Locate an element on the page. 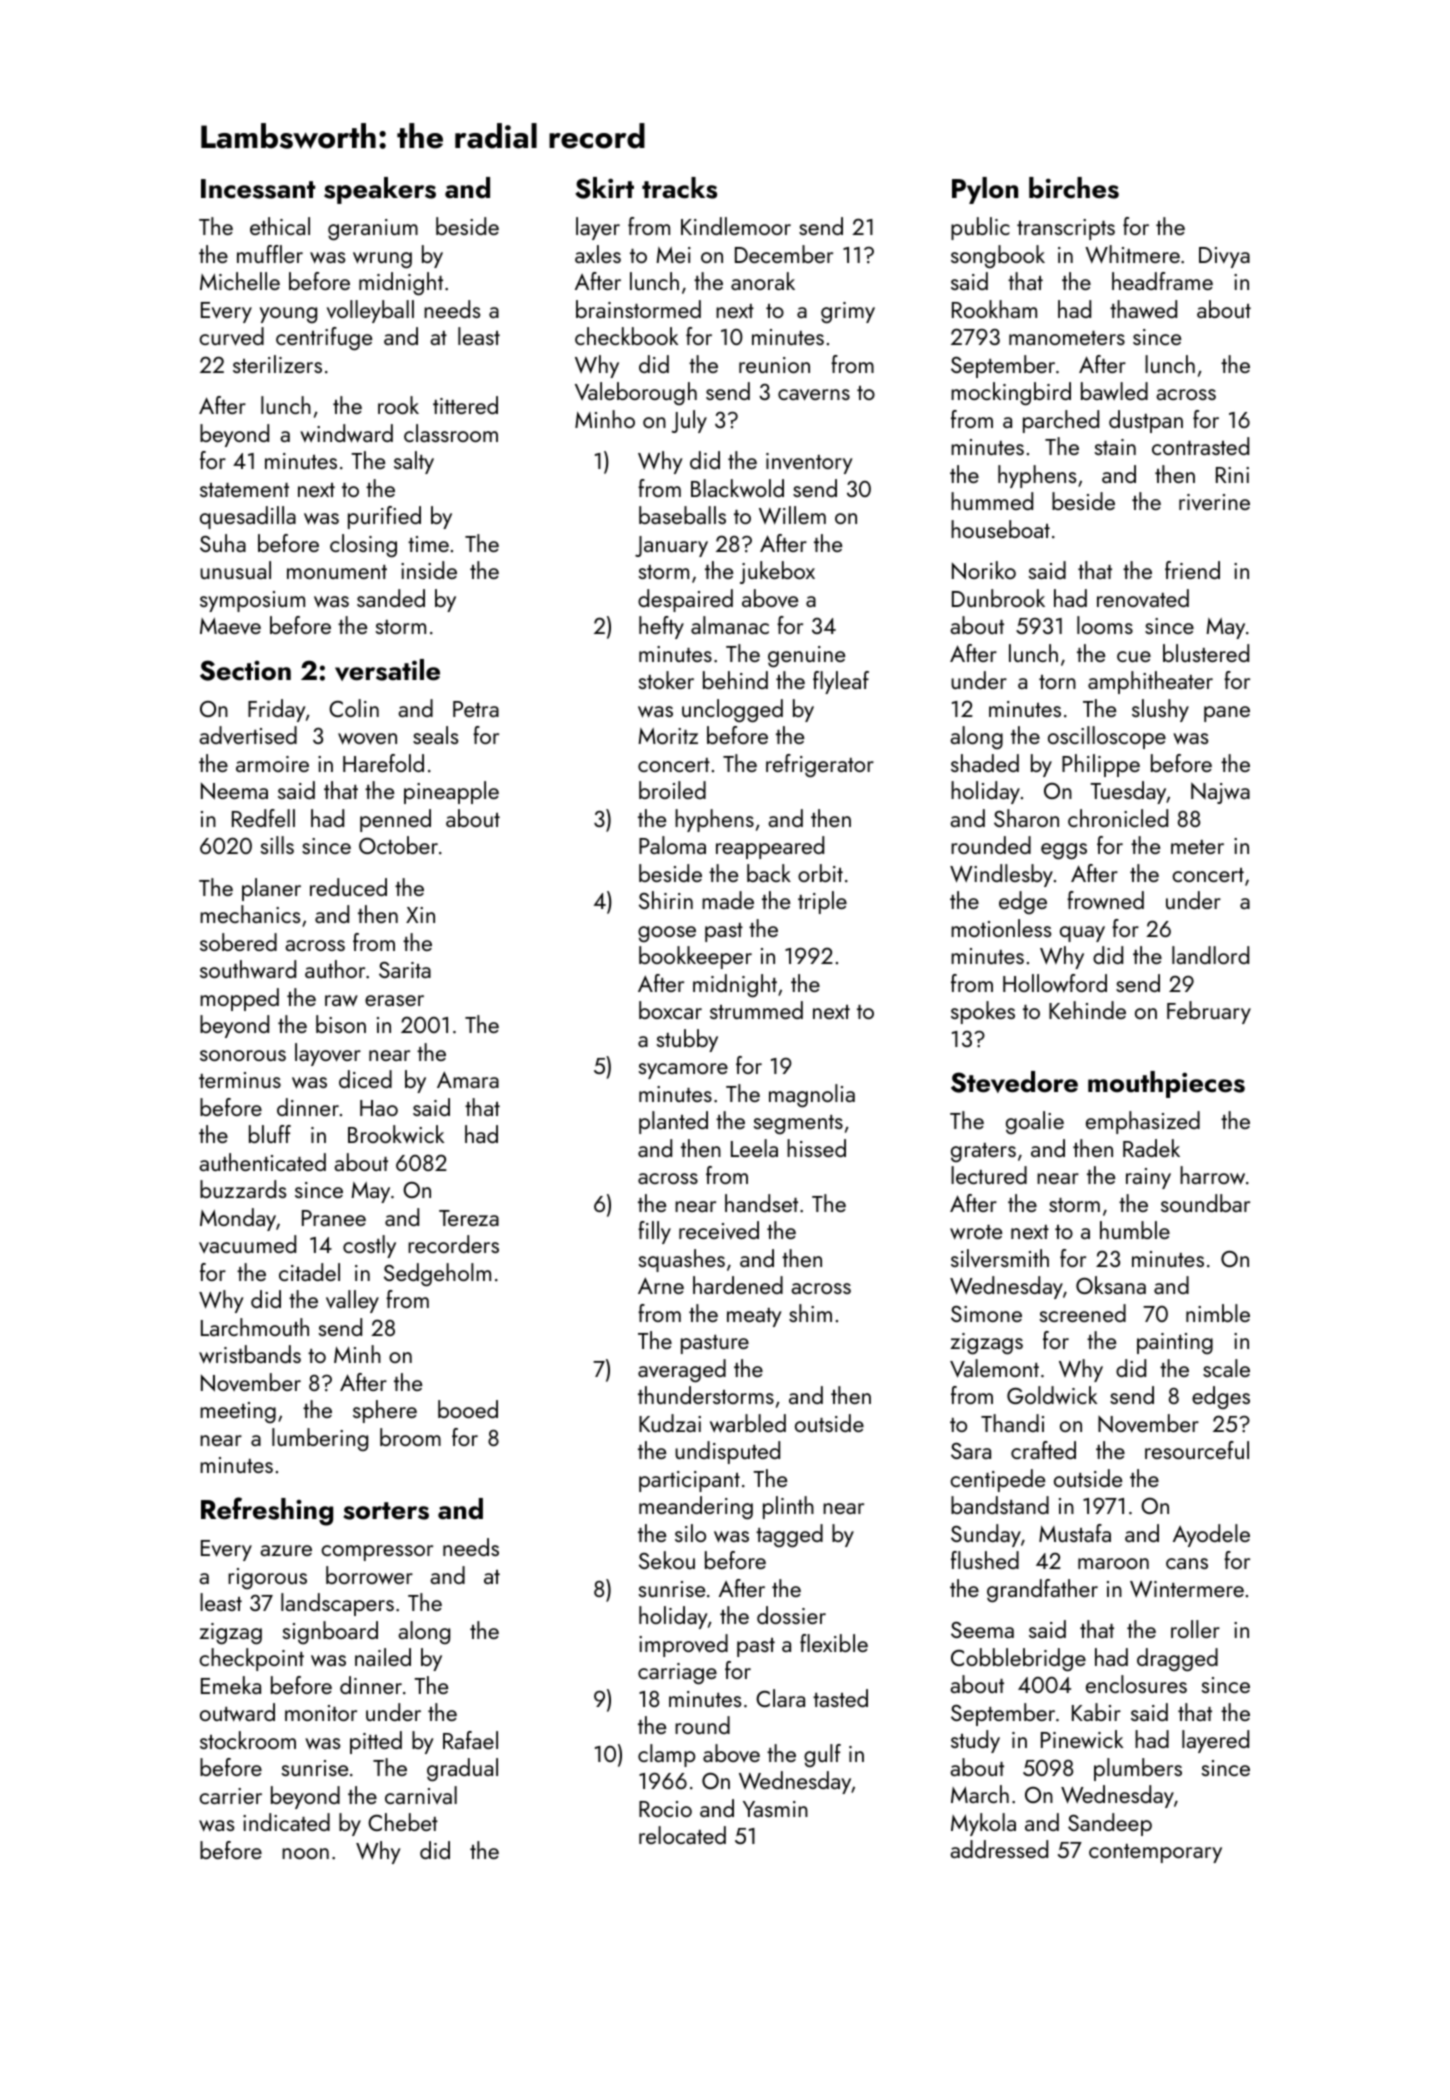 This document has width=1450, height=2100. Skirt is located at coordinates (604, 188).
